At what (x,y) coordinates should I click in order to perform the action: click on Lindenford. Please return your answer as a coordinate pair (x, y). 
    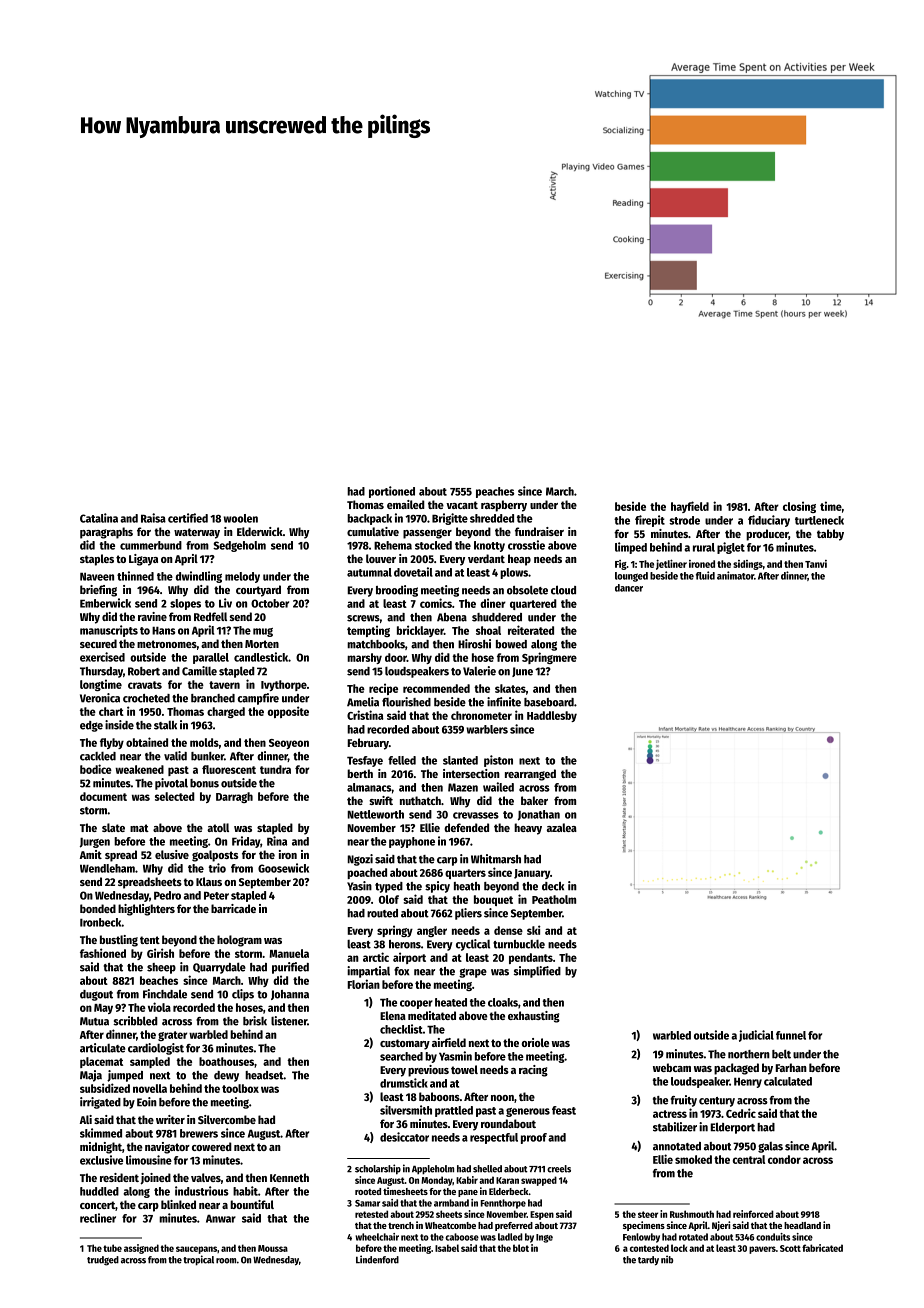
    Looking at the image, I should click on (377, 1259).
